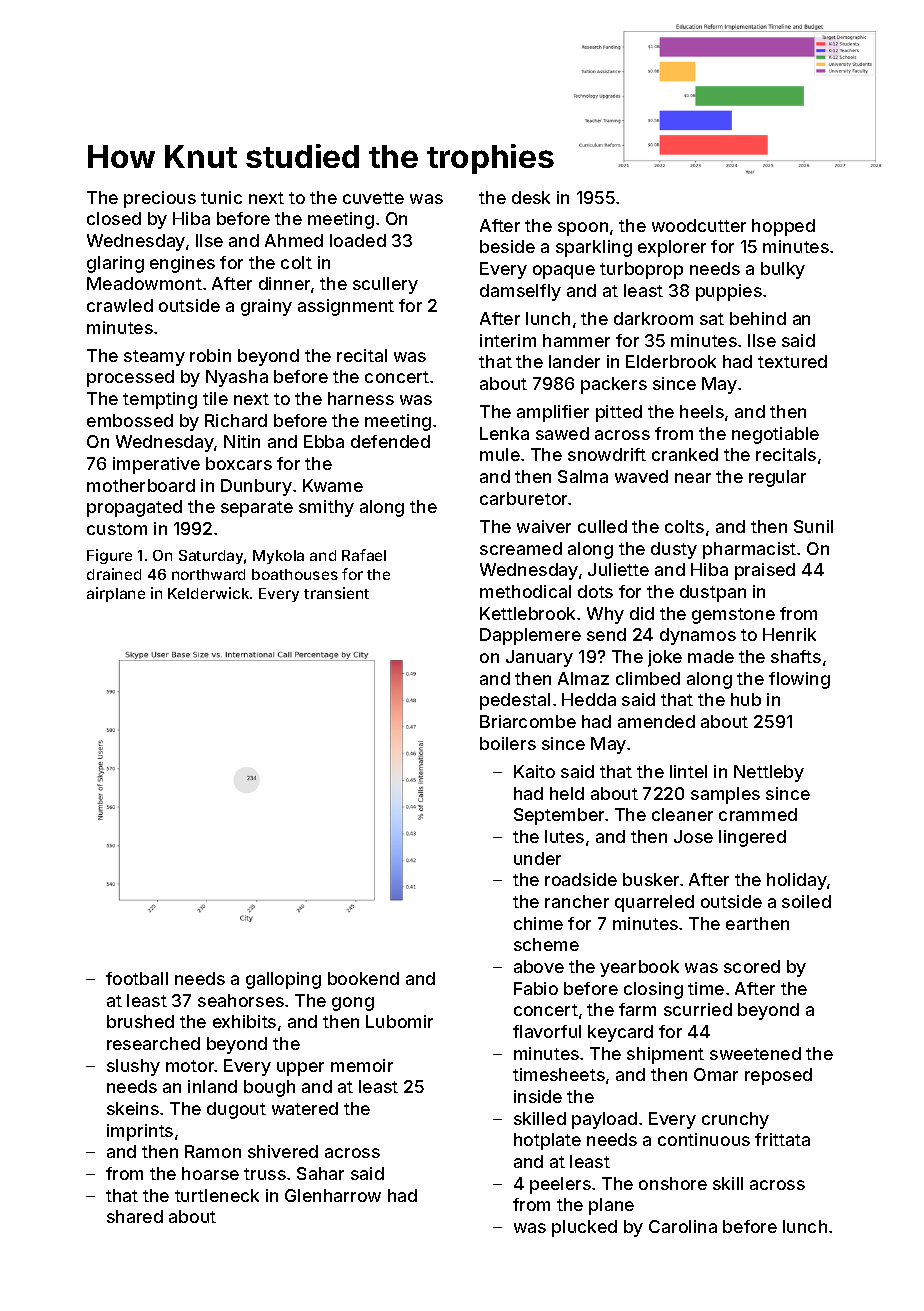 The height and width of the screenshot is (1311, 924). What do you see at coordinates (783, 227) in the screenshot?
I see `hopped` at bounding box center [783, 227].
